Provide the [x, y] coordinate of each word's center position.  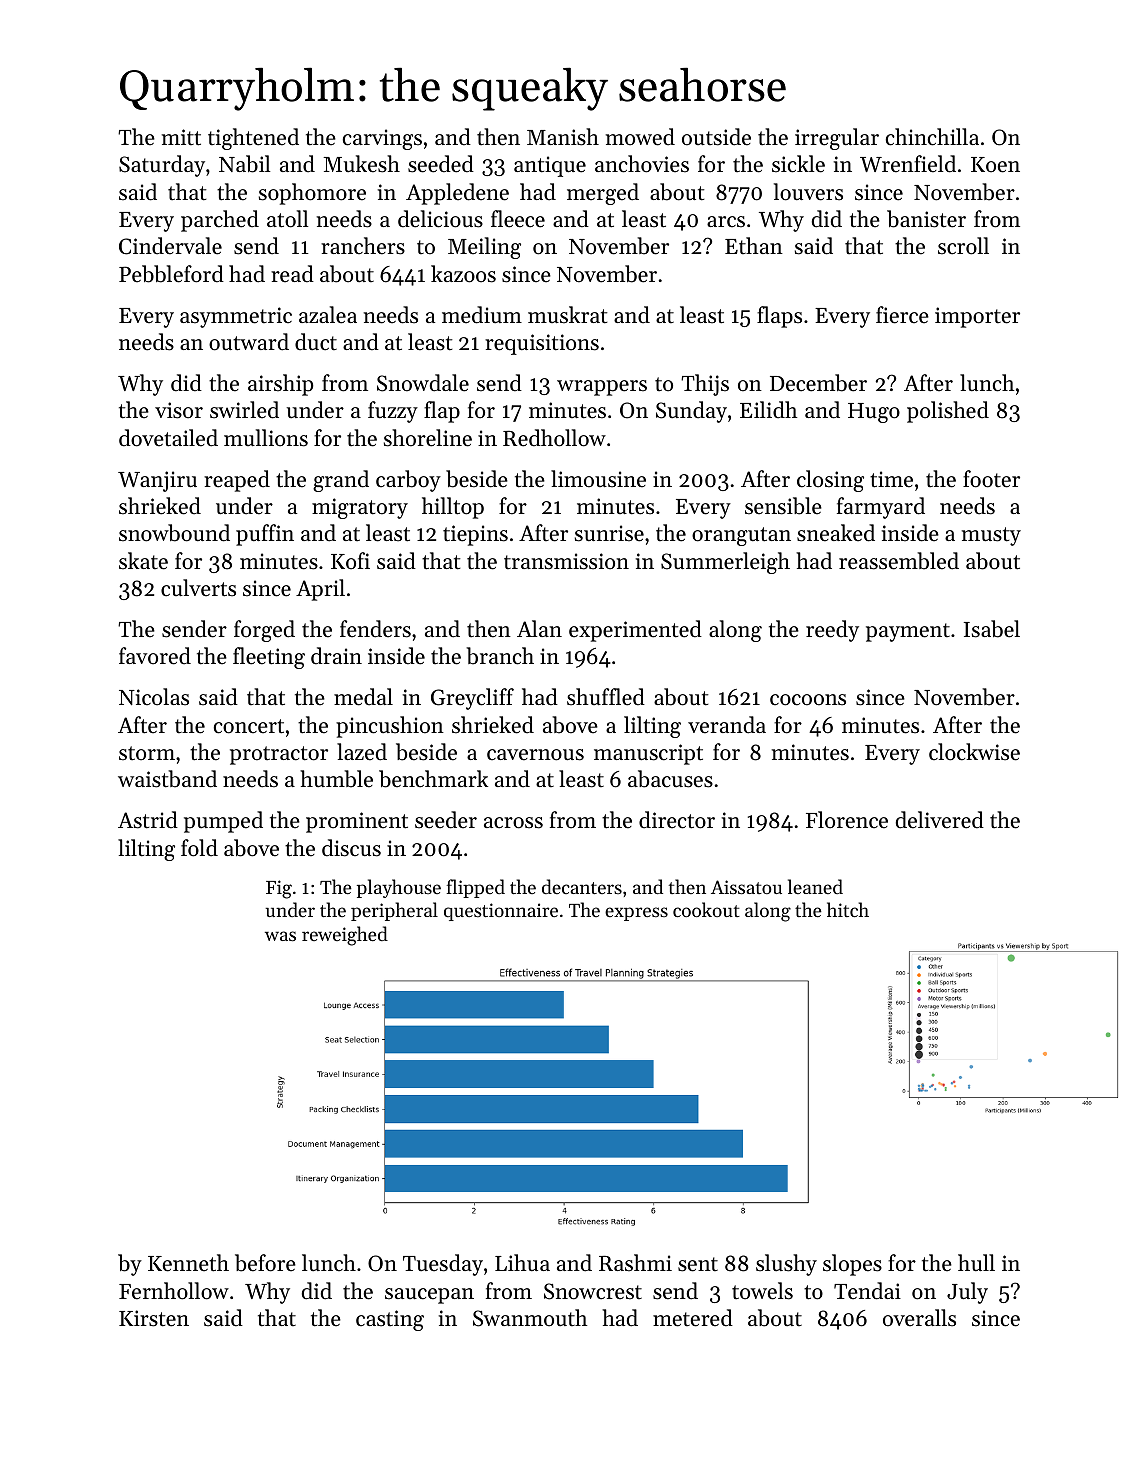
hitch [848, 909]
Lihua [522, 1263]
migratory [360, 508]
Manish [563, 137]
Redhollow [554, 438]
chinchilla [932, 137]
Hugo [874, 413]
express [636, 914]
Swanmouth [530, 1318]
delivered [940, 820]
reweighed [345, 936]
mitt [181, 137]
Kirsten [154, 1318]
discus [351, 848]
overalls [919, 1318]
